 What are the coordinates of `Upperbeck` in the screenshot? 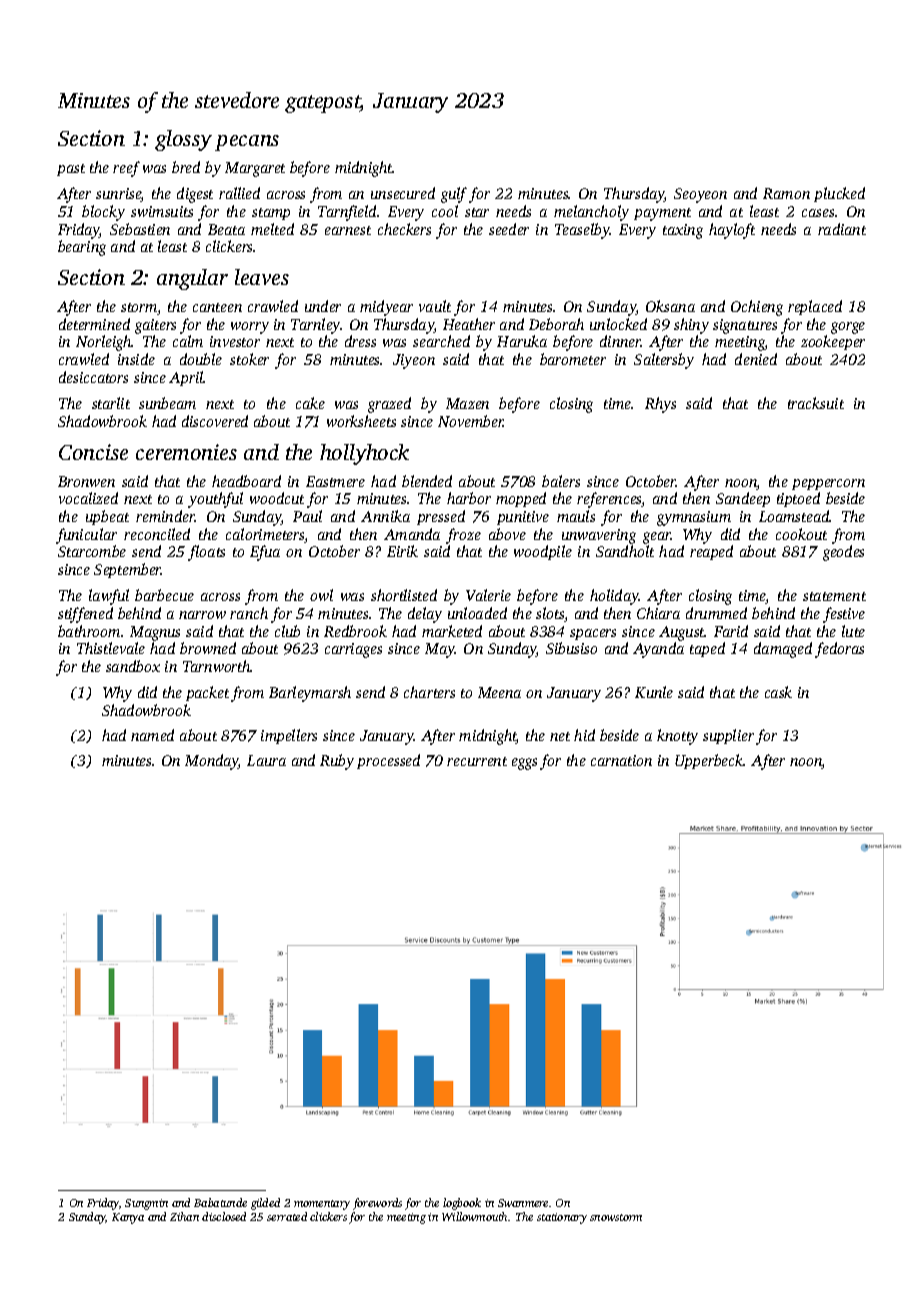 It's located at (709, 761).
